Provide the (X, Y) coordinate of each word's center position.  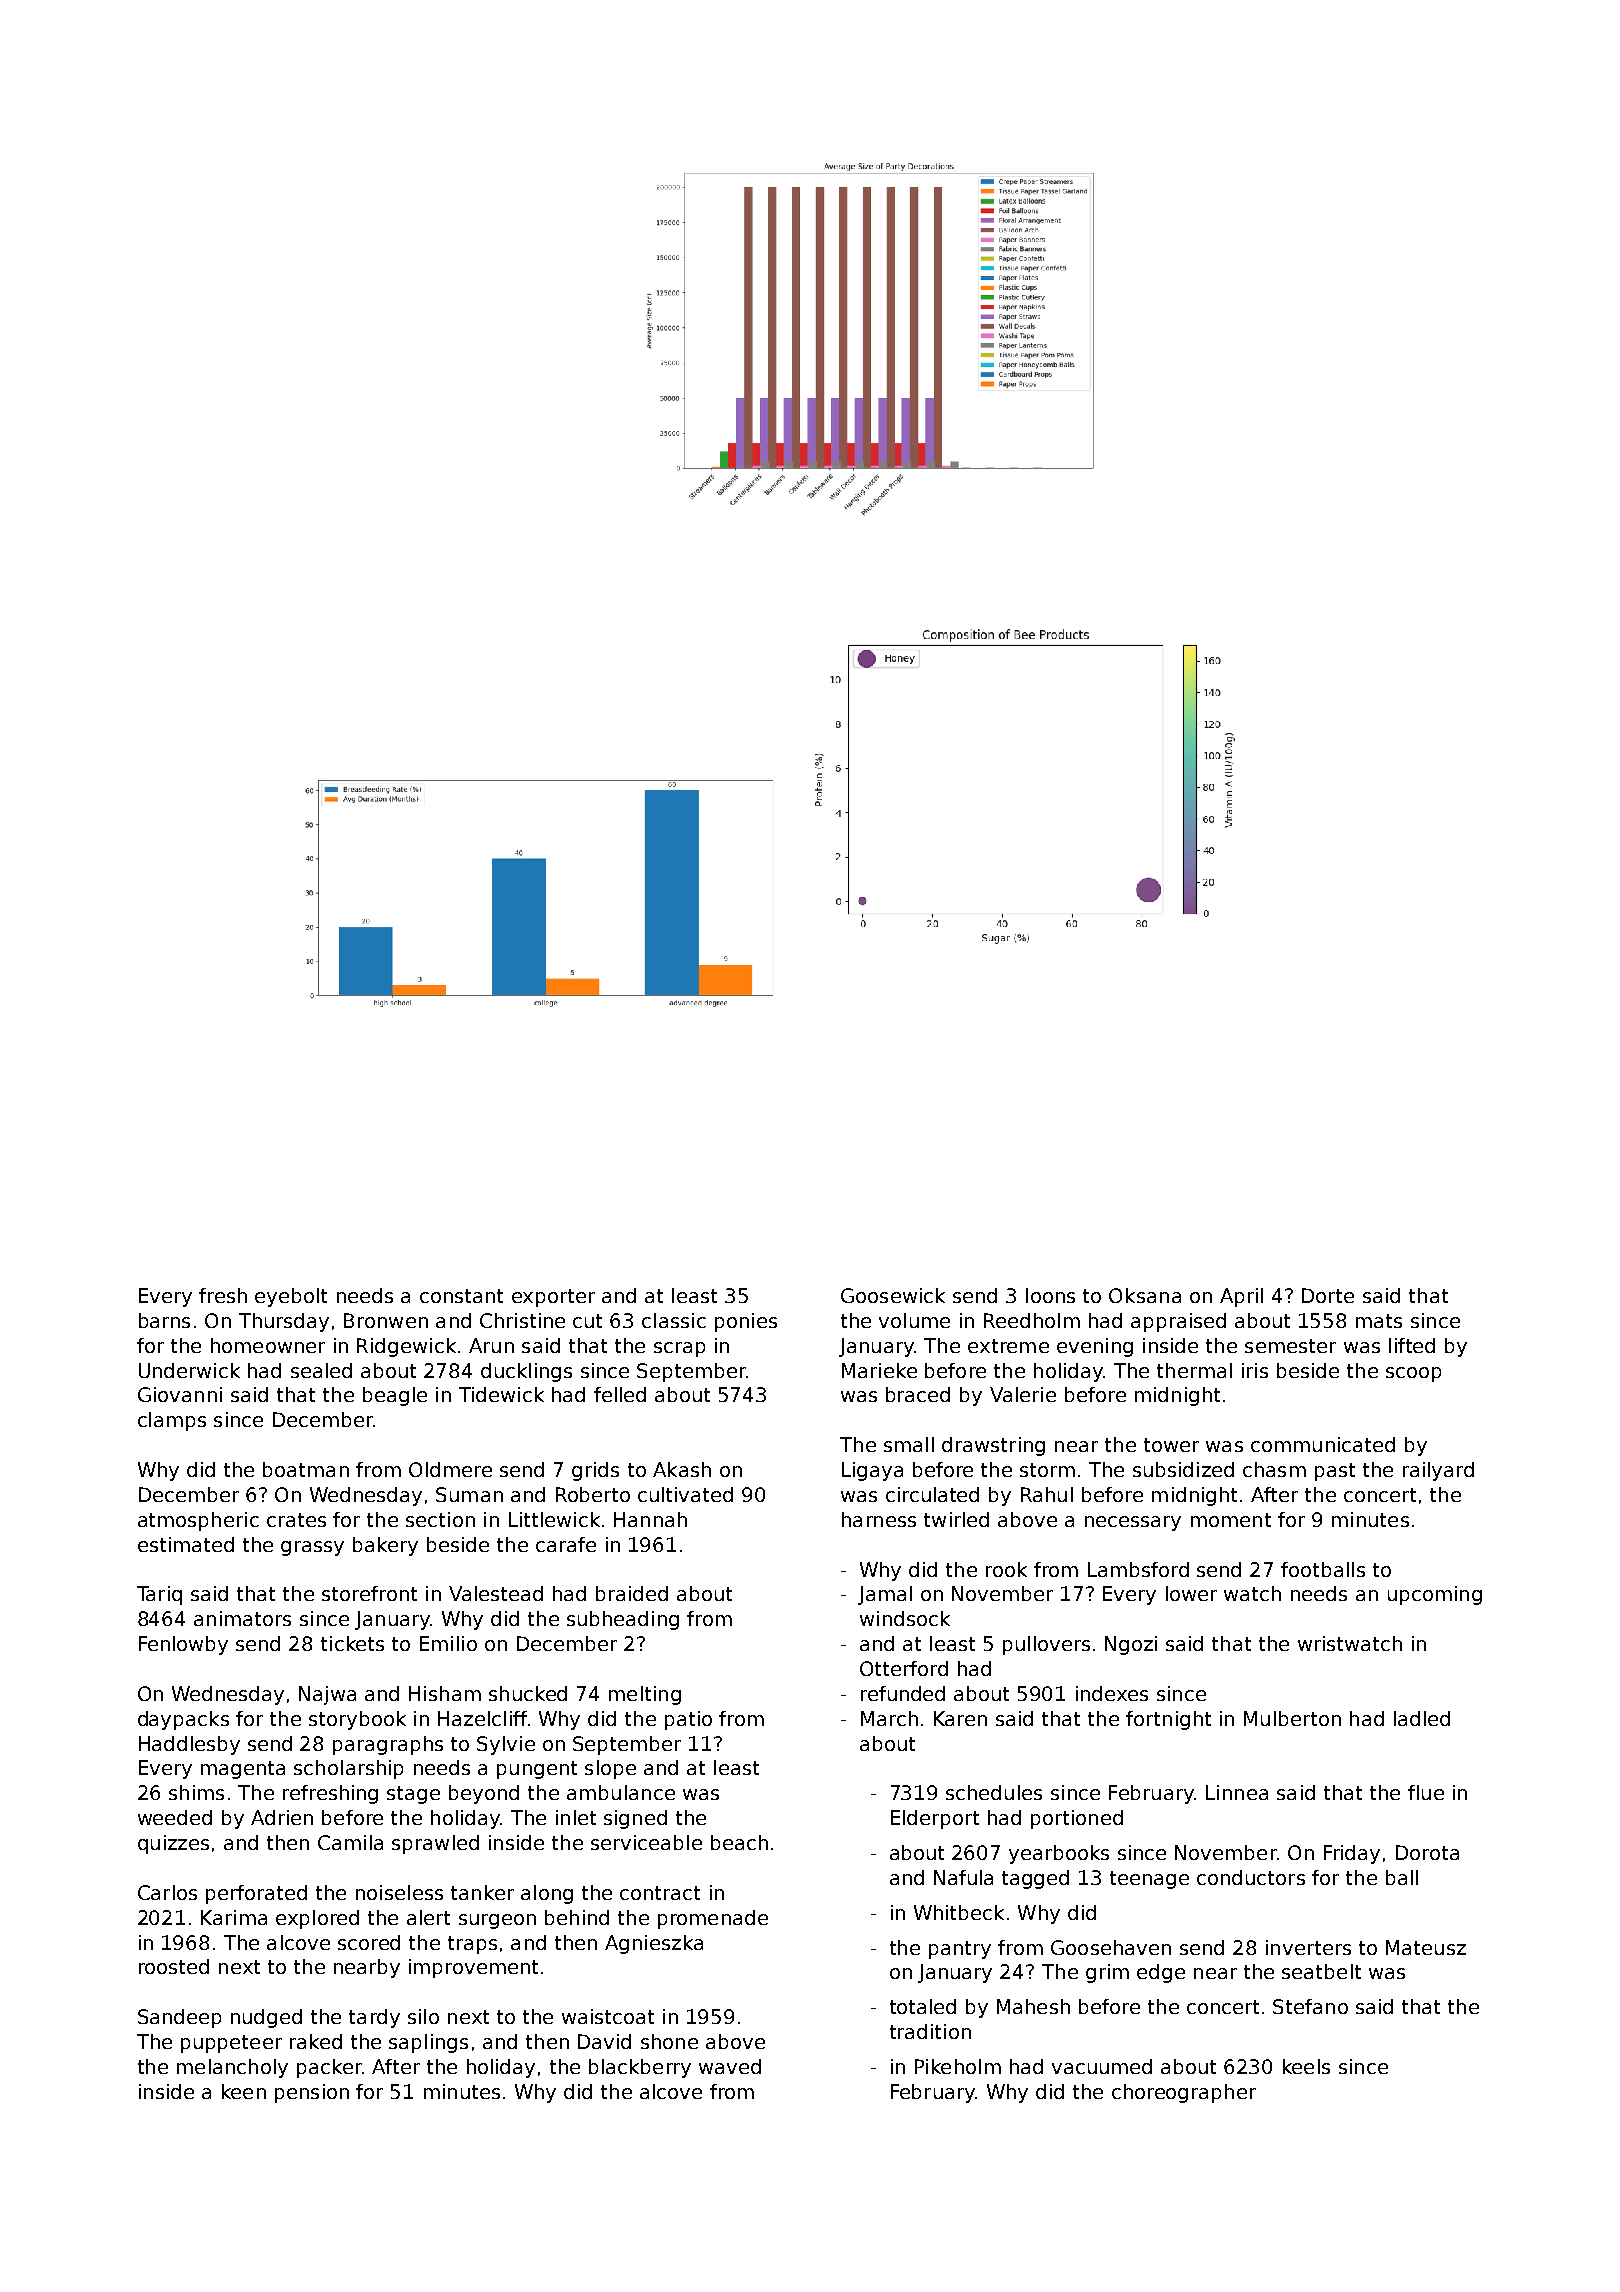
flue (1426, 1792)
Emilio (448, 1643)
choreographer (1184, 2093)
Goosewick (893, 1295)
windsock (905, 1618)
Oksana (1145, 1295)
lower (1191, 1593)
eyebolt (291, 1297)
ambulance (621, 1792)
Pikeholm (958, 2066)
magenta (243, 1770)
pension (312, 2093)
